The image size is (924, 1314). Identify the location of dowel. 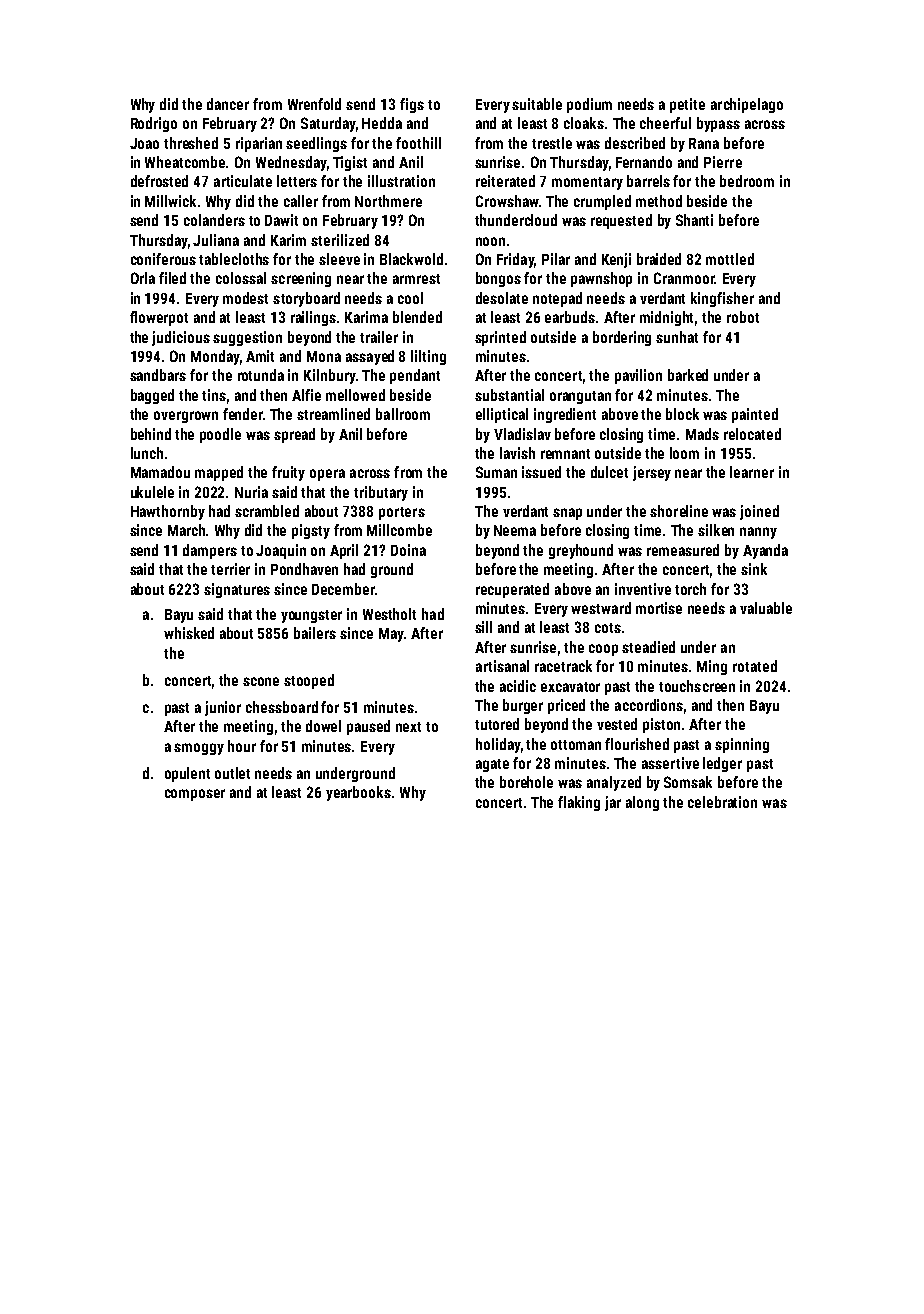
(323, 726).
